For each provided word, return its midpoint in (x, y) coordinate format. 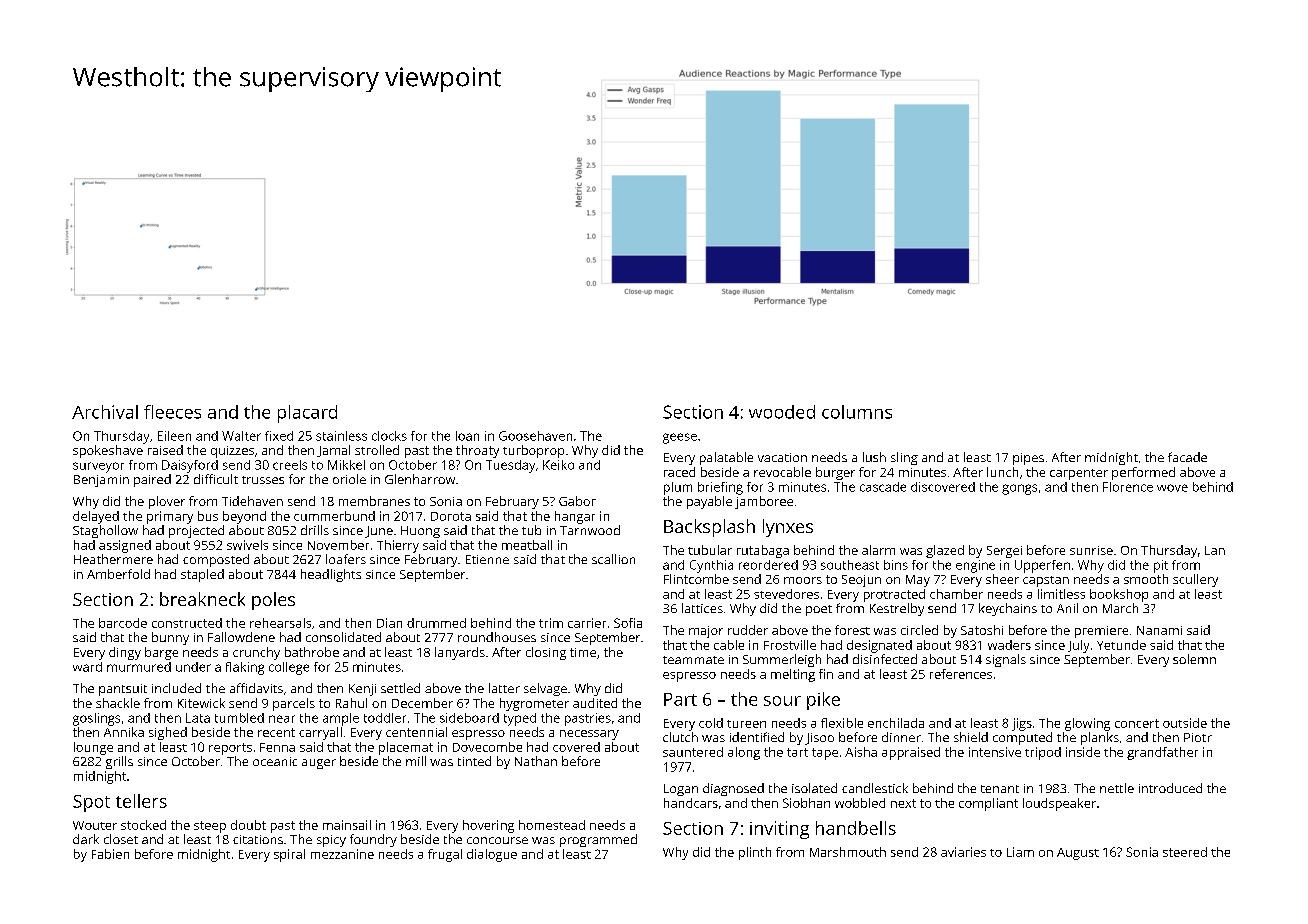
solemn (1194, 659)
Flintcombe (696, 579)
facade (1187, 457)
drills (315, 530)
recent (276, 732)
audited (595, 703)
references (961, 674)
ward (87, 667)
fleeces (172, 412)
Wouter (95, 825)
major (706, 632)
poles (273, 601)
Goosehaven (535, 436)
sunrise (1091, 550)
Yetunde (1121, 645)
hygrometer (534, 704)
